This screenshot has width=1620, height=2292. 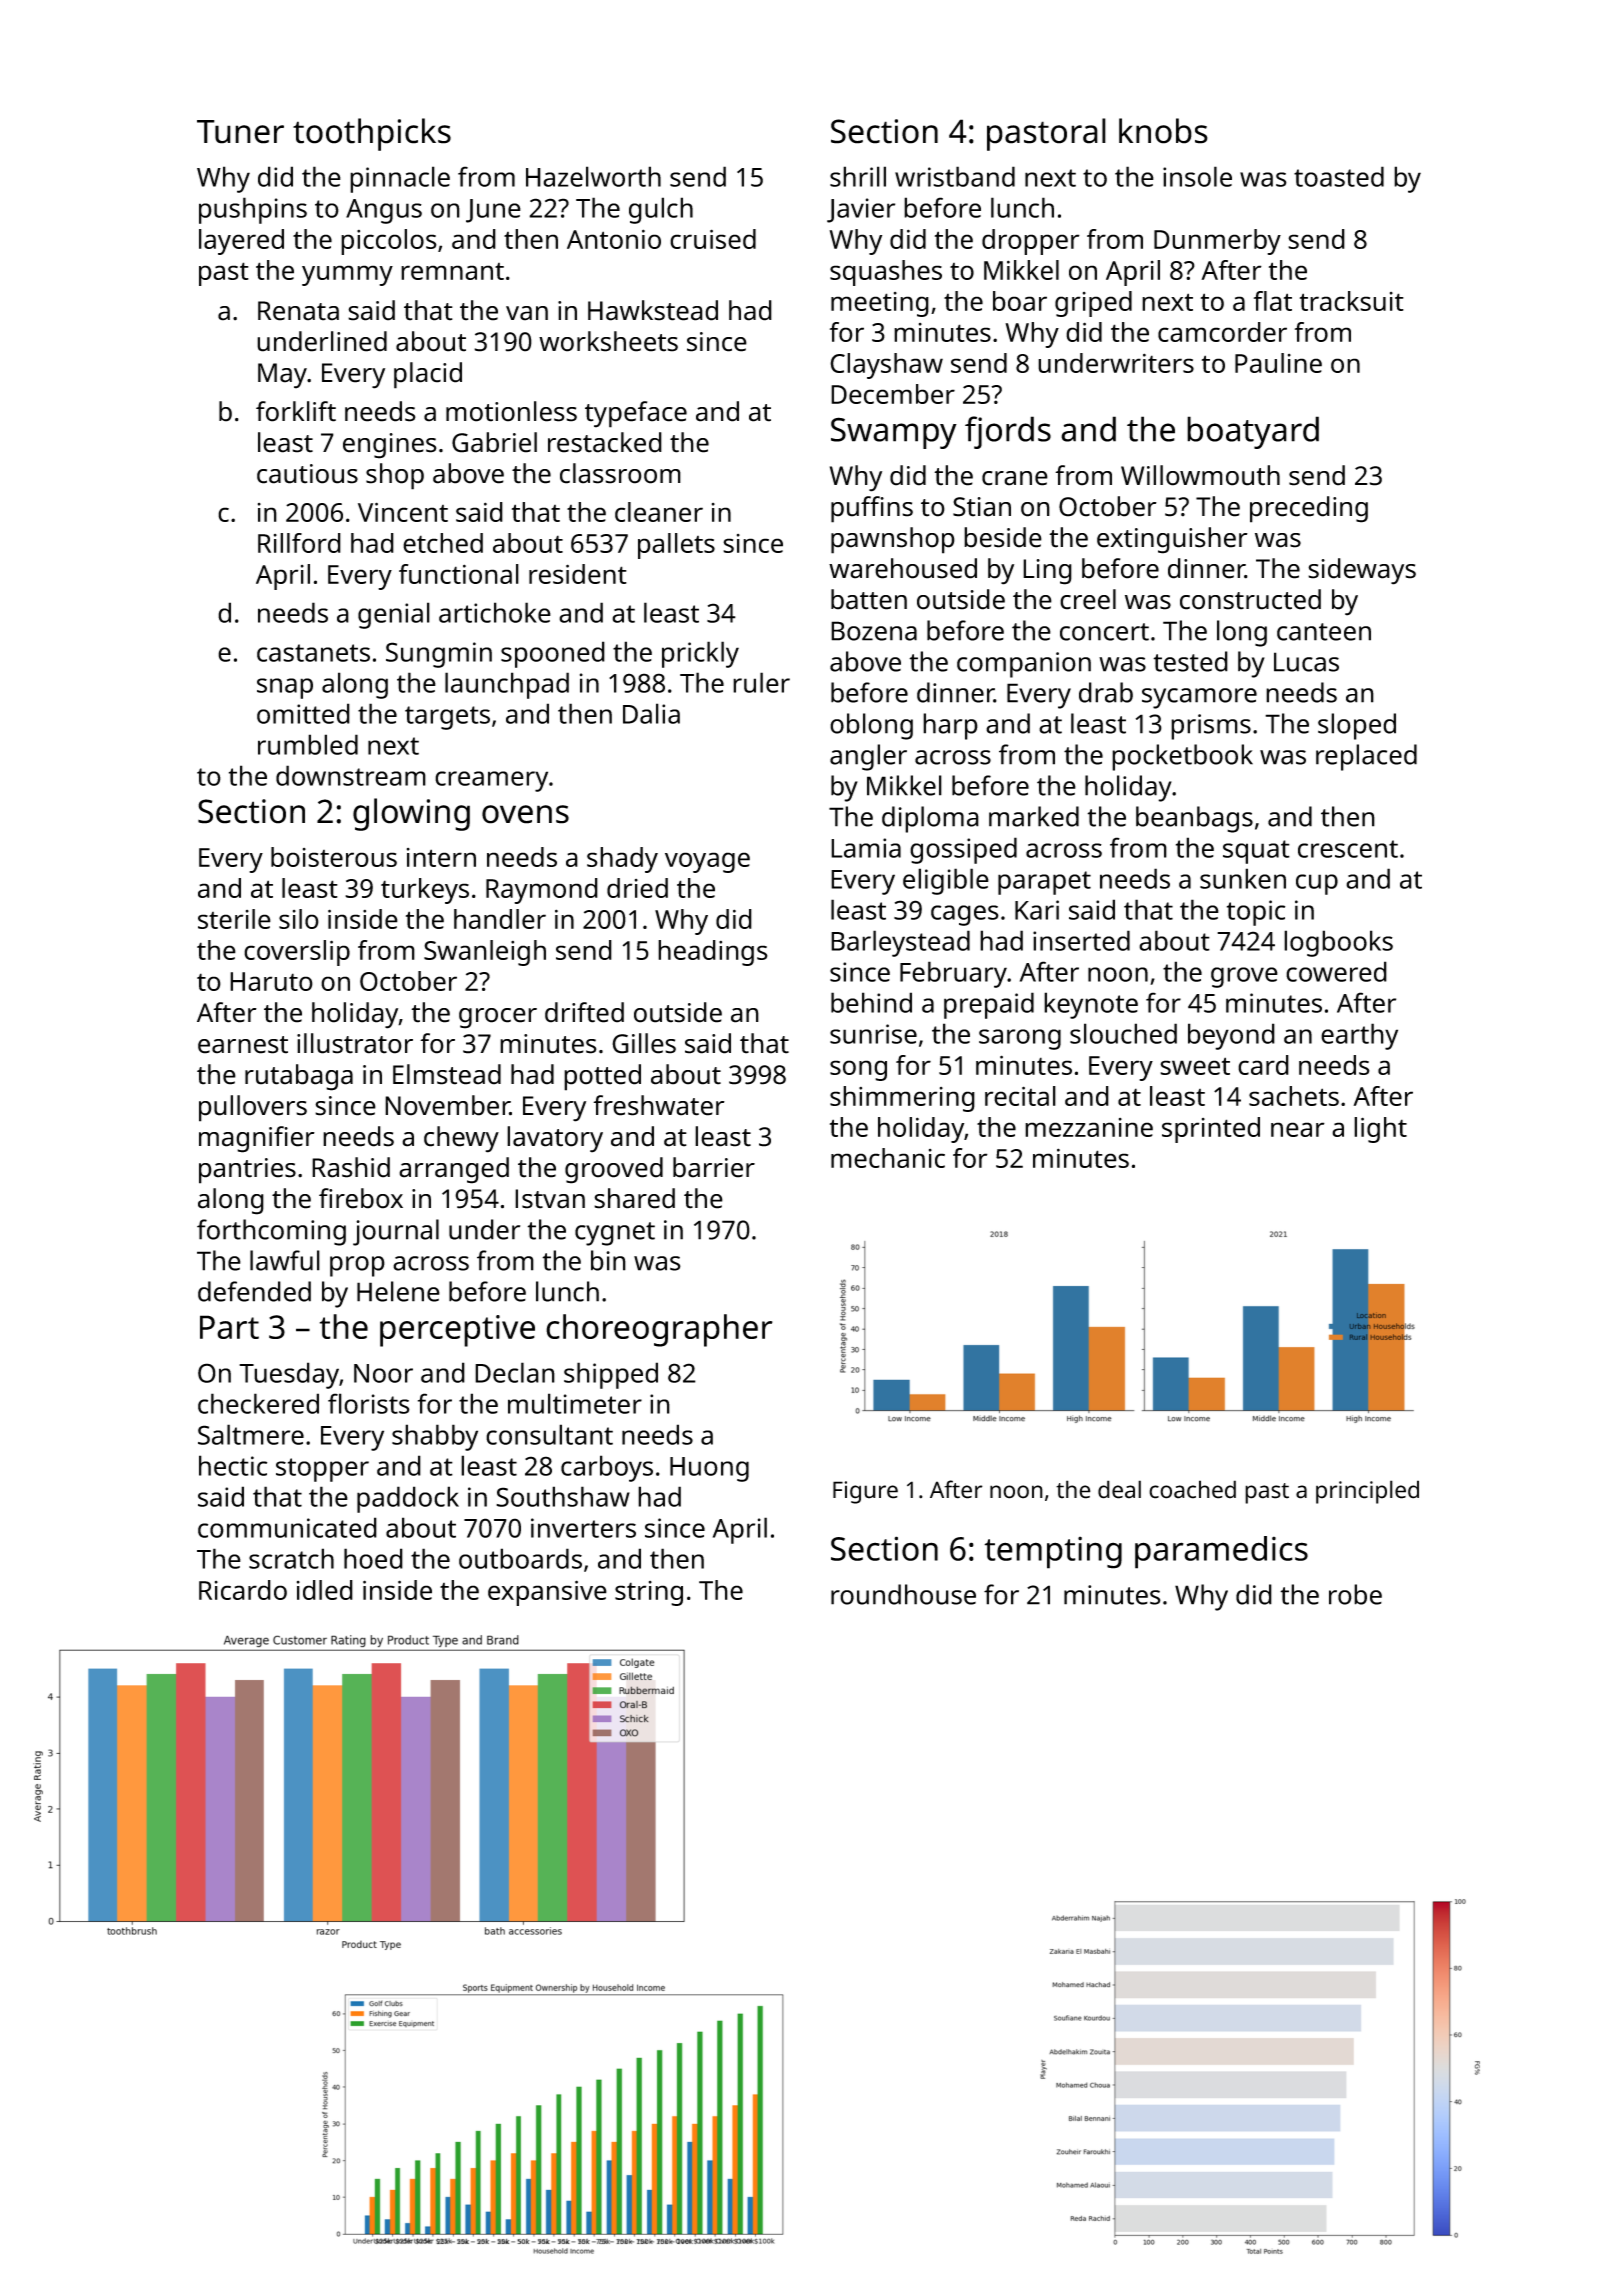 What do you see at coordinates (313, 653) in the screenshot?
I see `castanets` at bounding box center [313, 653].
